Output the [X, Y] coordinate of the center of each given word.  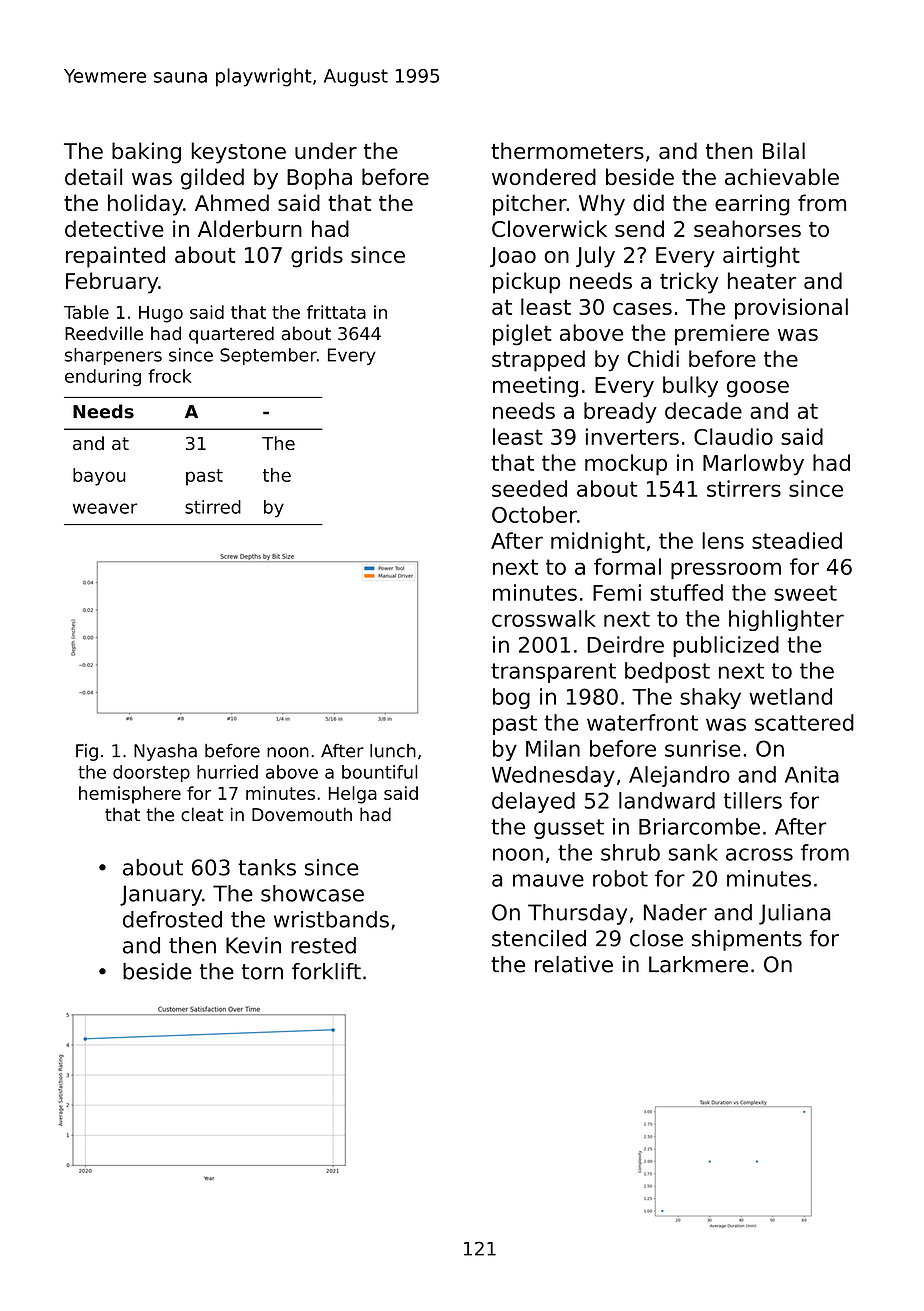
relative [574, 964]
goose [758, 389]
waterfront [642, 722]
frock [170, 376]
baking [146, 153]
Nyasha [165, 752]
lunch [393, 751]
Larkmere [698, 964]
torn [262, 972]
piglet [522, 335]
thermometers [567, 150]
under [326, 150]
